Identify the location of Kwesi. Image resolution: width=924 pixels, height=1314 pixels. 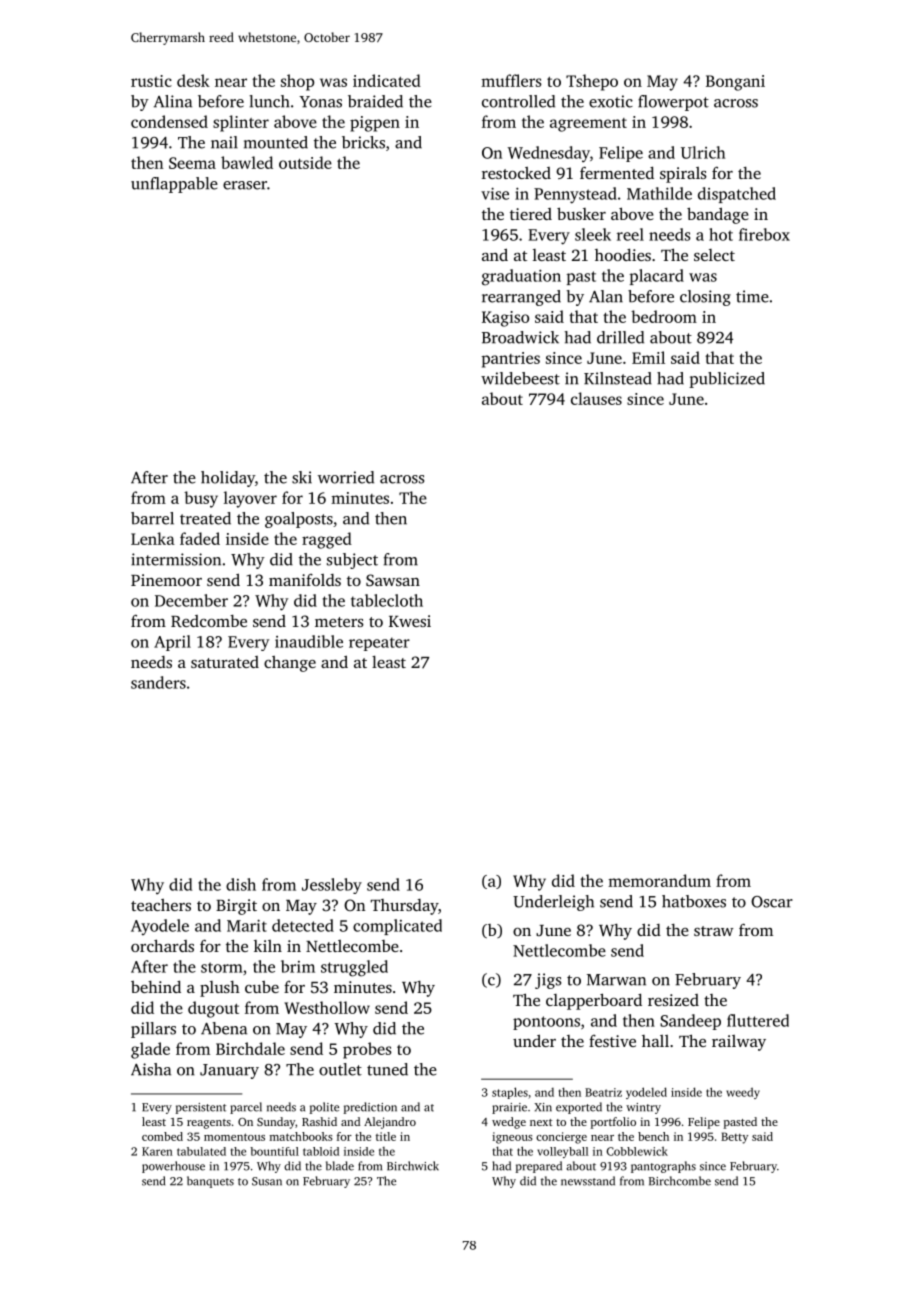
(410, 621).
